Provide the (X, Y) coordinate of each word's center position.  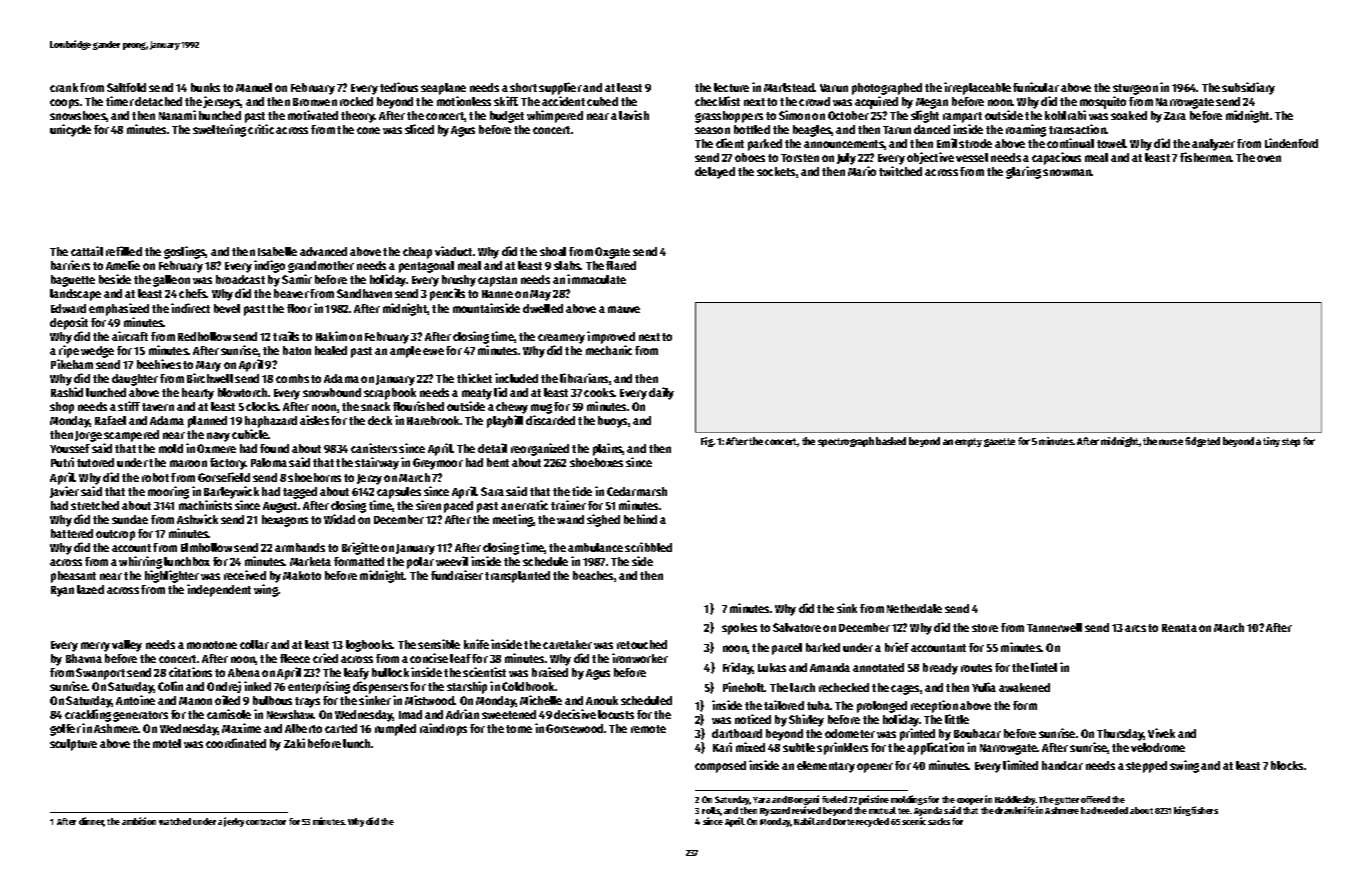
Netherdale (914, 608)
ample (405, 352)
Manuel (254, 87)
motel (167, 743)
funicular (1036, 87)
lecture (731, 87)
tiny (1271, 442)
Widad (339, 519)
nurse (1171, 442)
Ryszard (775, 811)
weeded (1112, 810)
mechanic (609, 350)
